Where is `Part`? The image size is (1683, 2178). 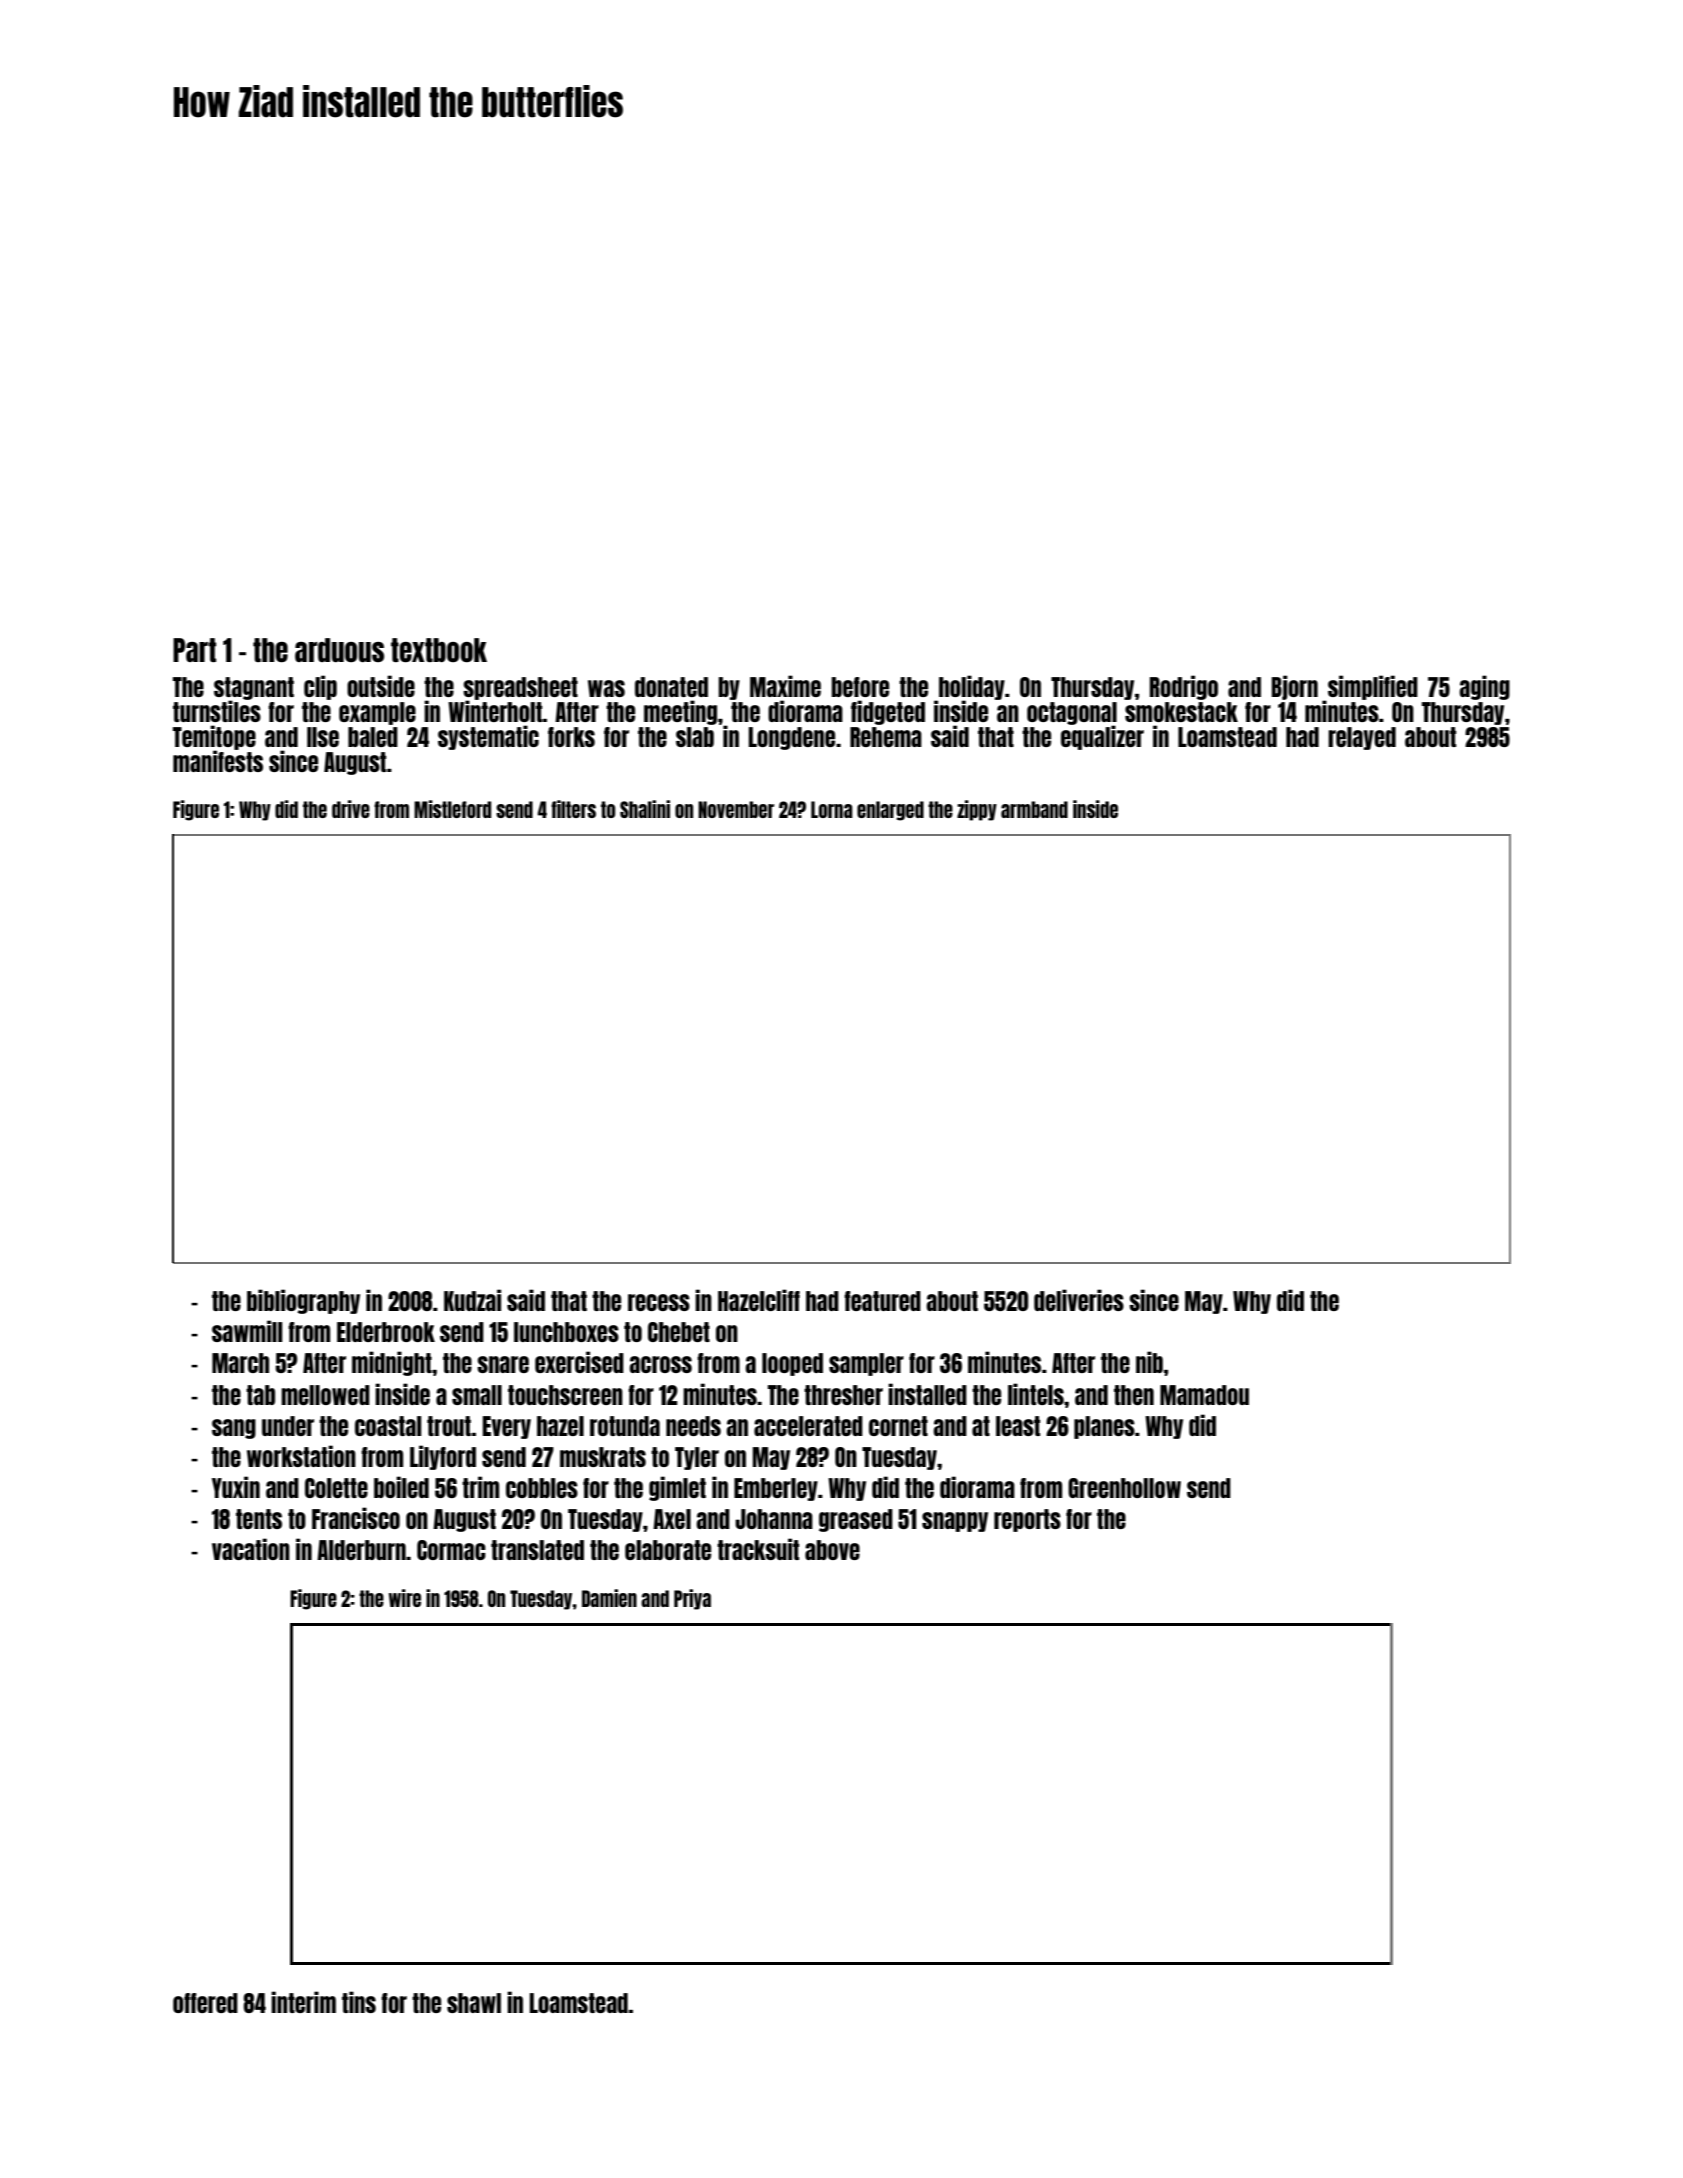 Part is located at coordinates (194, 650).
